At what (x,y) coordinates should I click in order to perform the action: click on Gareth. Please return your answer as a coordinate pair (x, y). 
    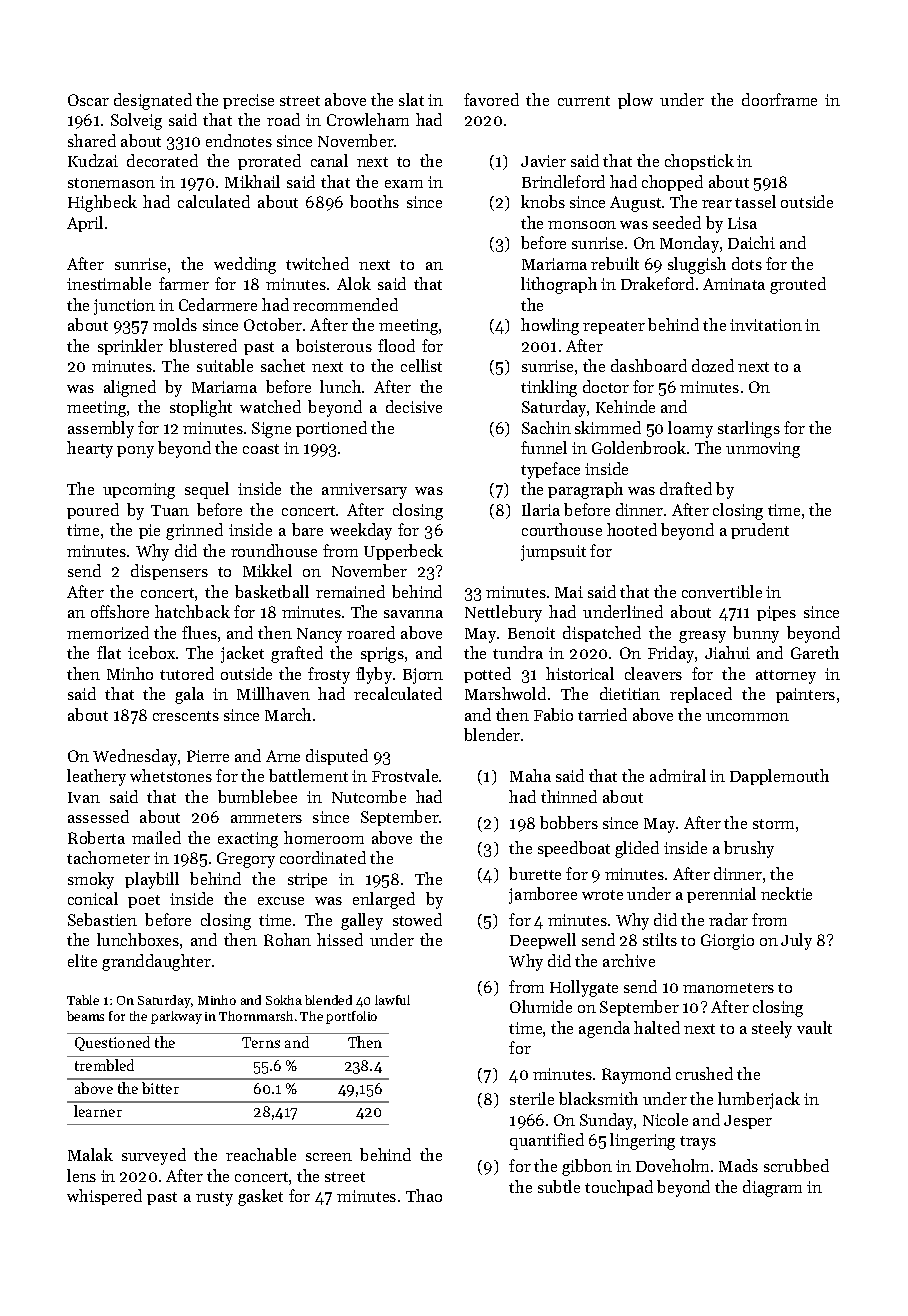
    Looking at the image, I should click on (815, 652).
